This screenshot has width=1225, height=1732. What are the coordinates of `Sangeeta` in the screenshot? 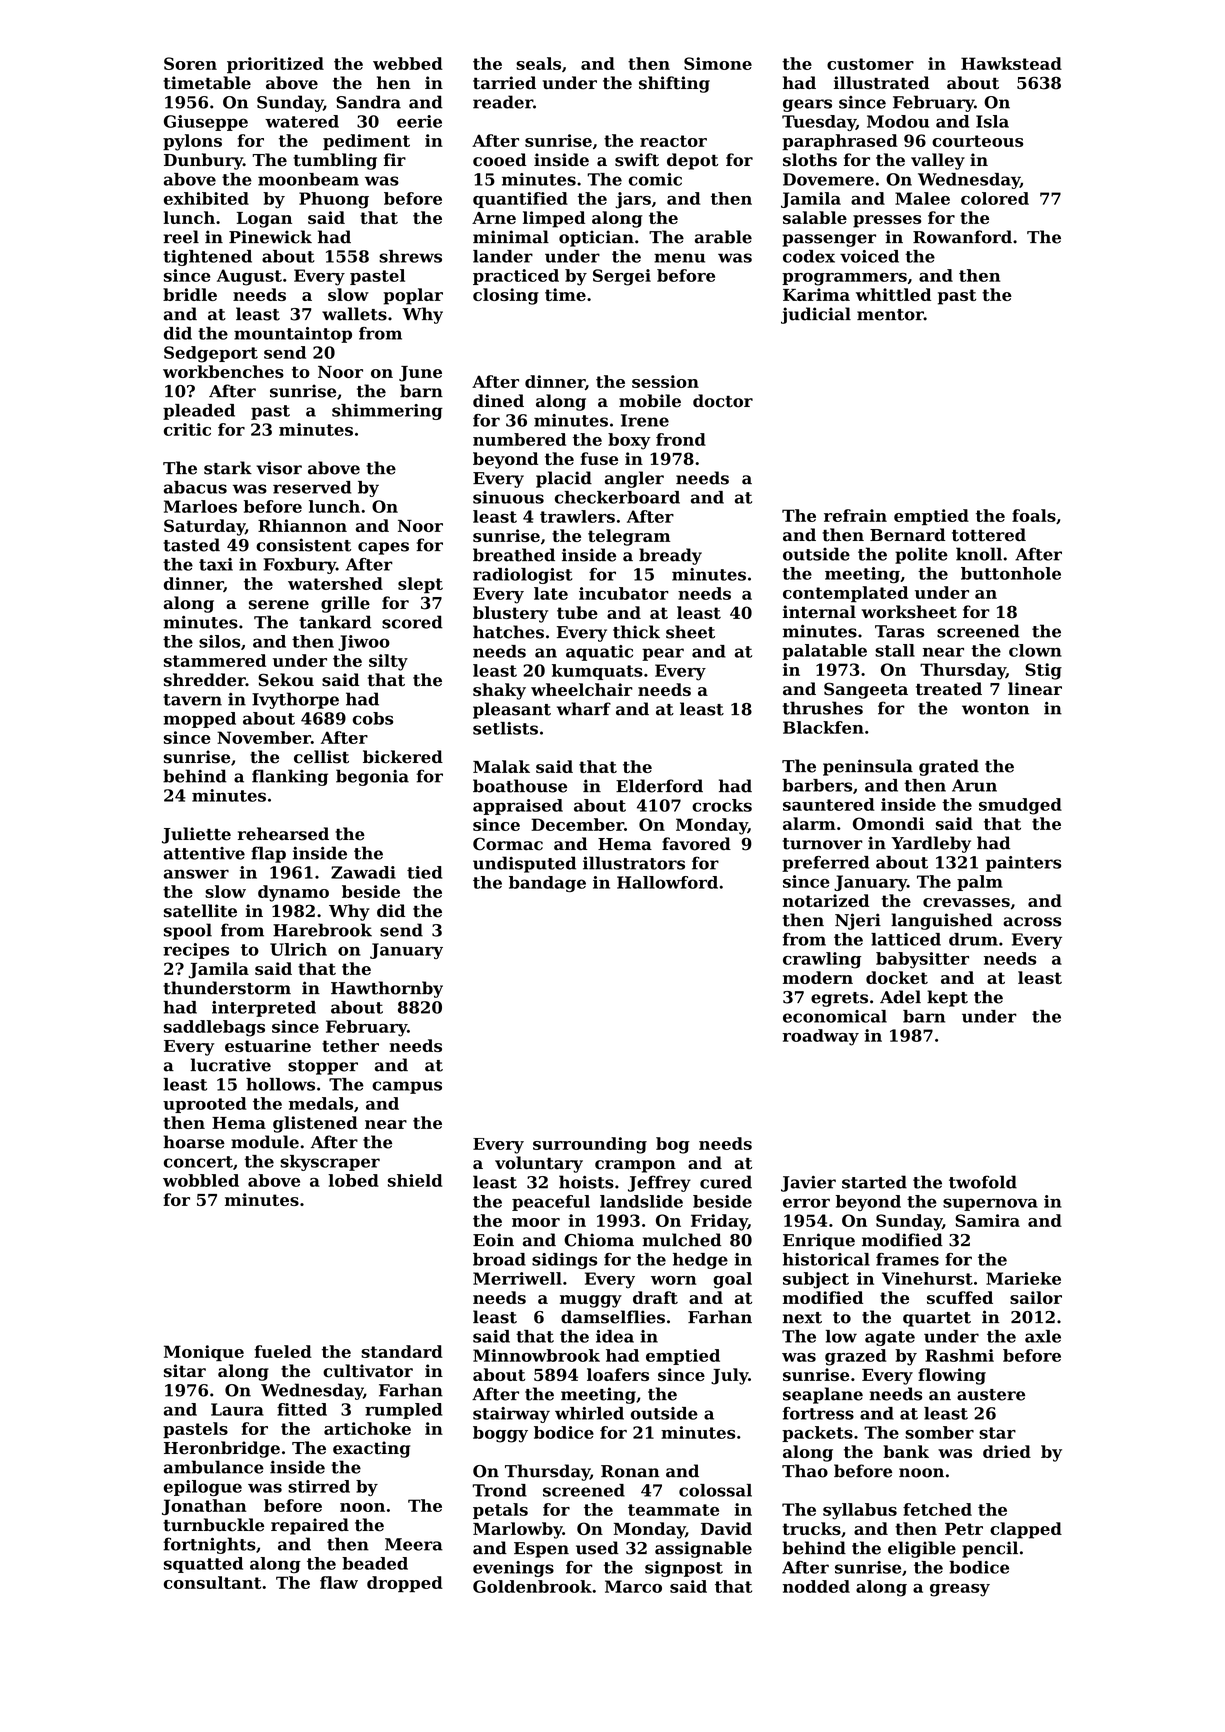 It's located at (866, 690).
